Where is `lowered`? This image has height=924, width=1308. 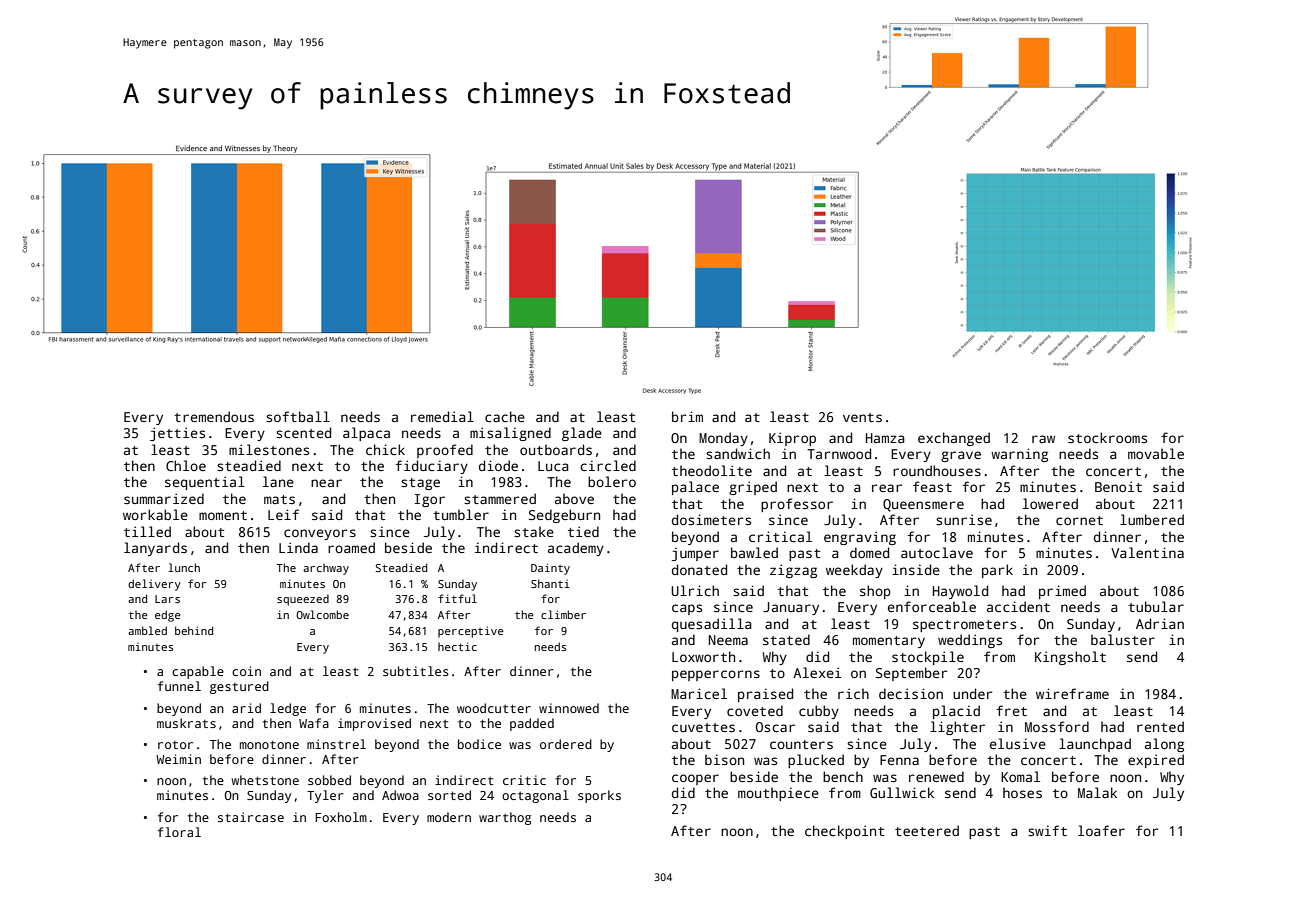 lowered is located at coordinates (1050, 503).
